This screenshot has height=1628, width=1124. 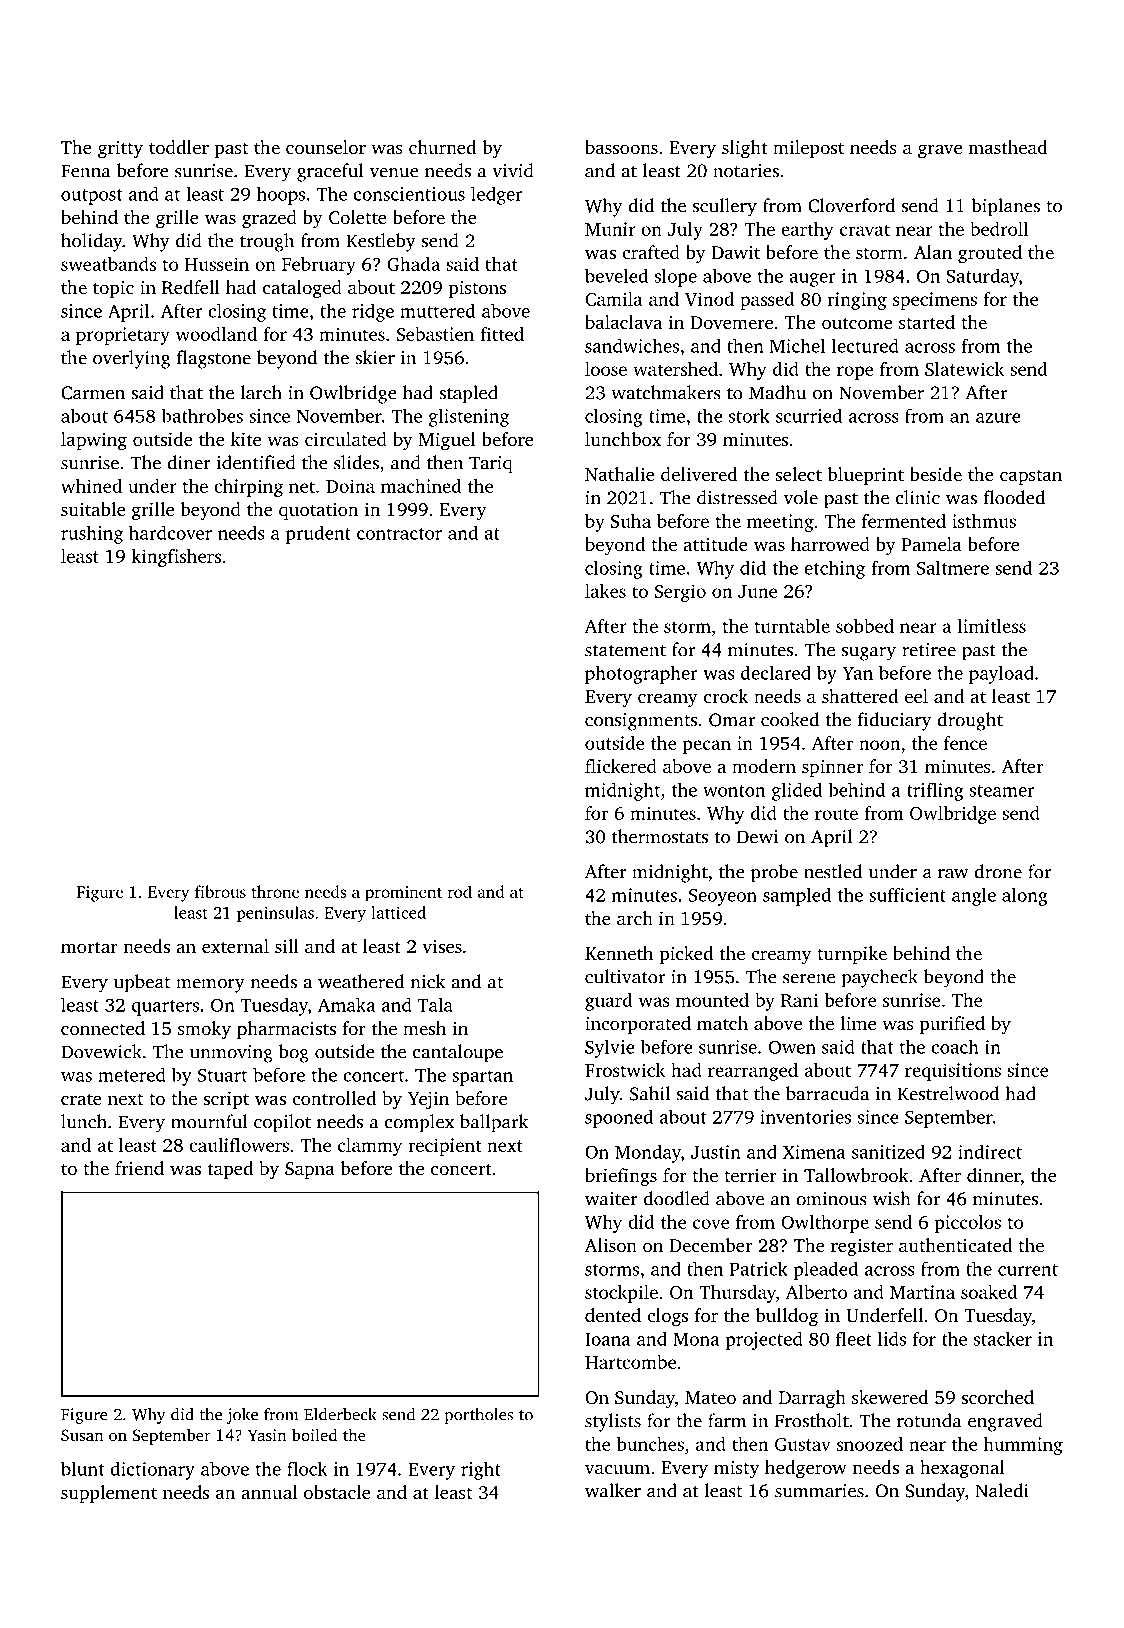 What do you see at coordinates (992, 626) in the screenshot?
I see `limitless` at bounding box center [992, 626].
